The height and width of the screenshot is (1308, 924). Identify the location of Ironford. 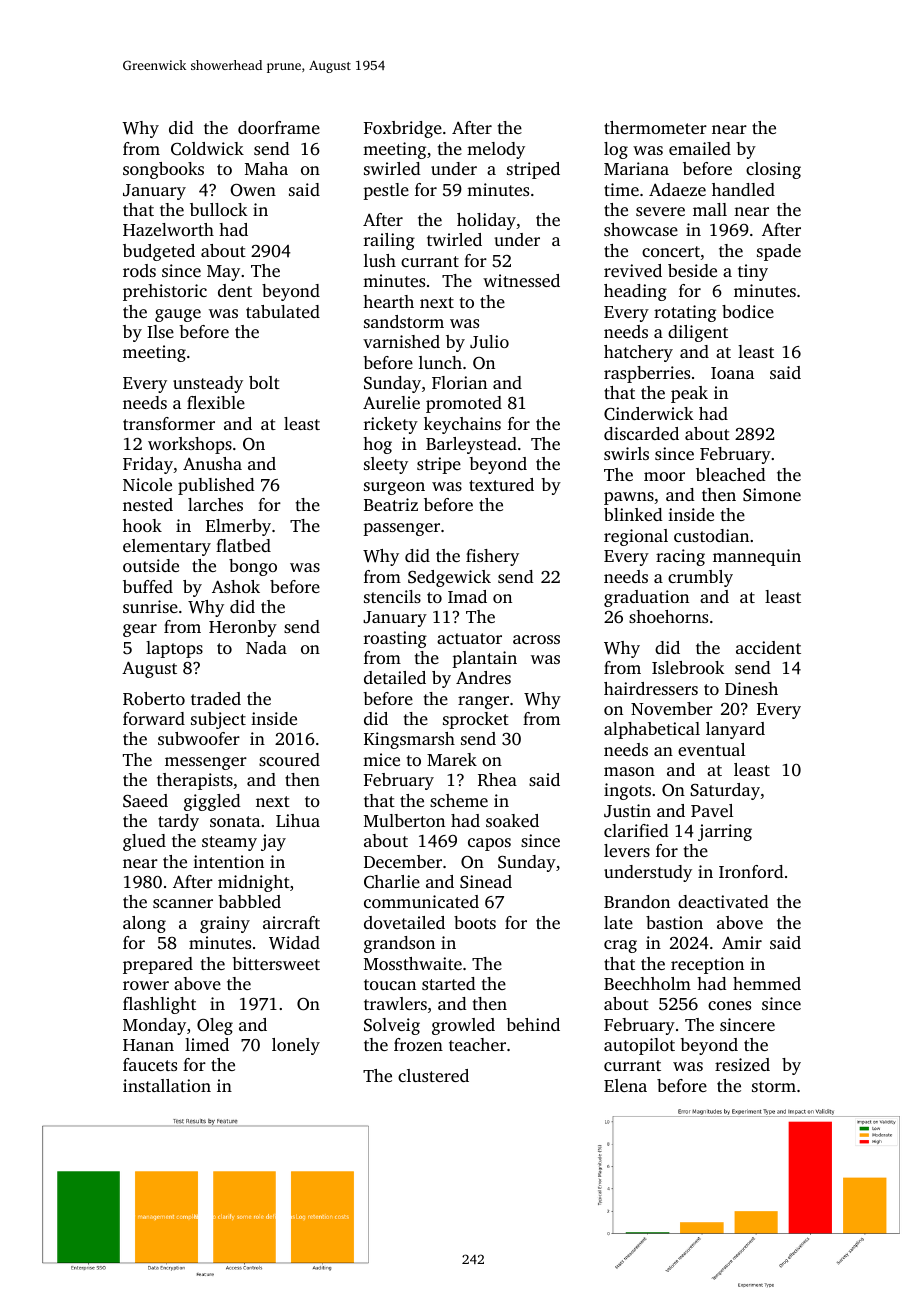
(751, 871).
